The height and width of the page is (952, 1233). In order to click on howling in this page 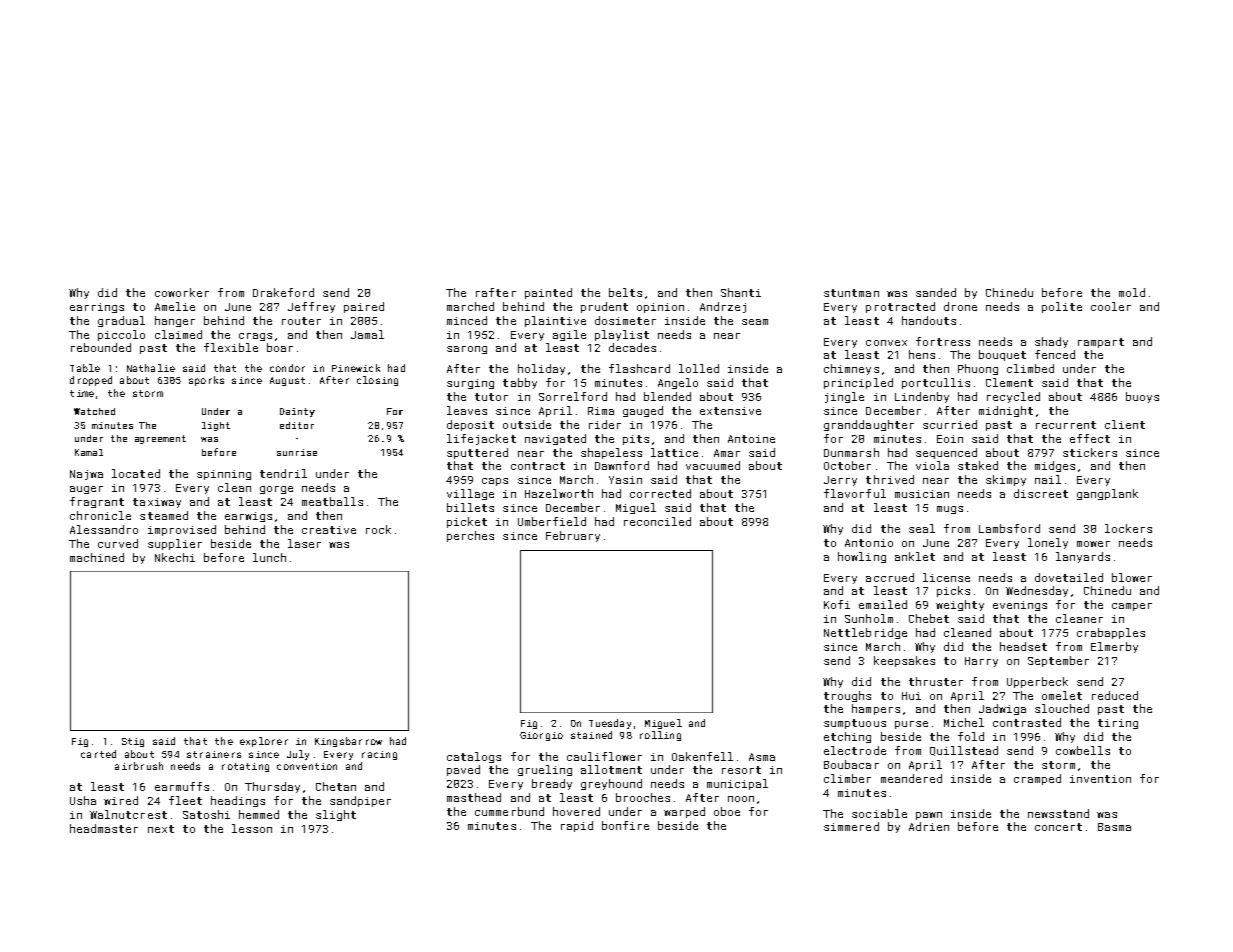, I will do `click(862, 557)`.
